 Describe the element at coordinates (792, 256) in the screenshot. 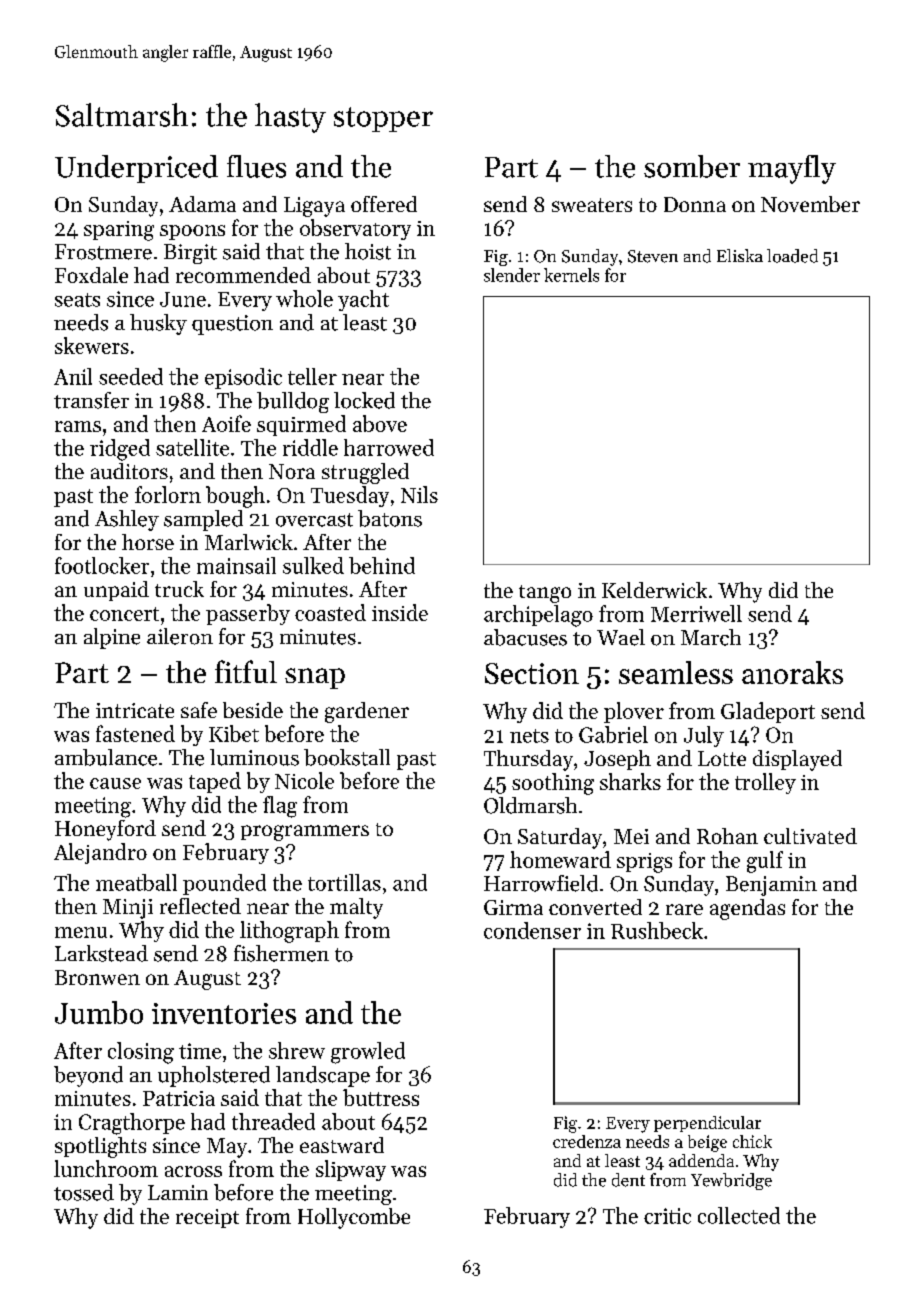

I see `loaded` at that location.
